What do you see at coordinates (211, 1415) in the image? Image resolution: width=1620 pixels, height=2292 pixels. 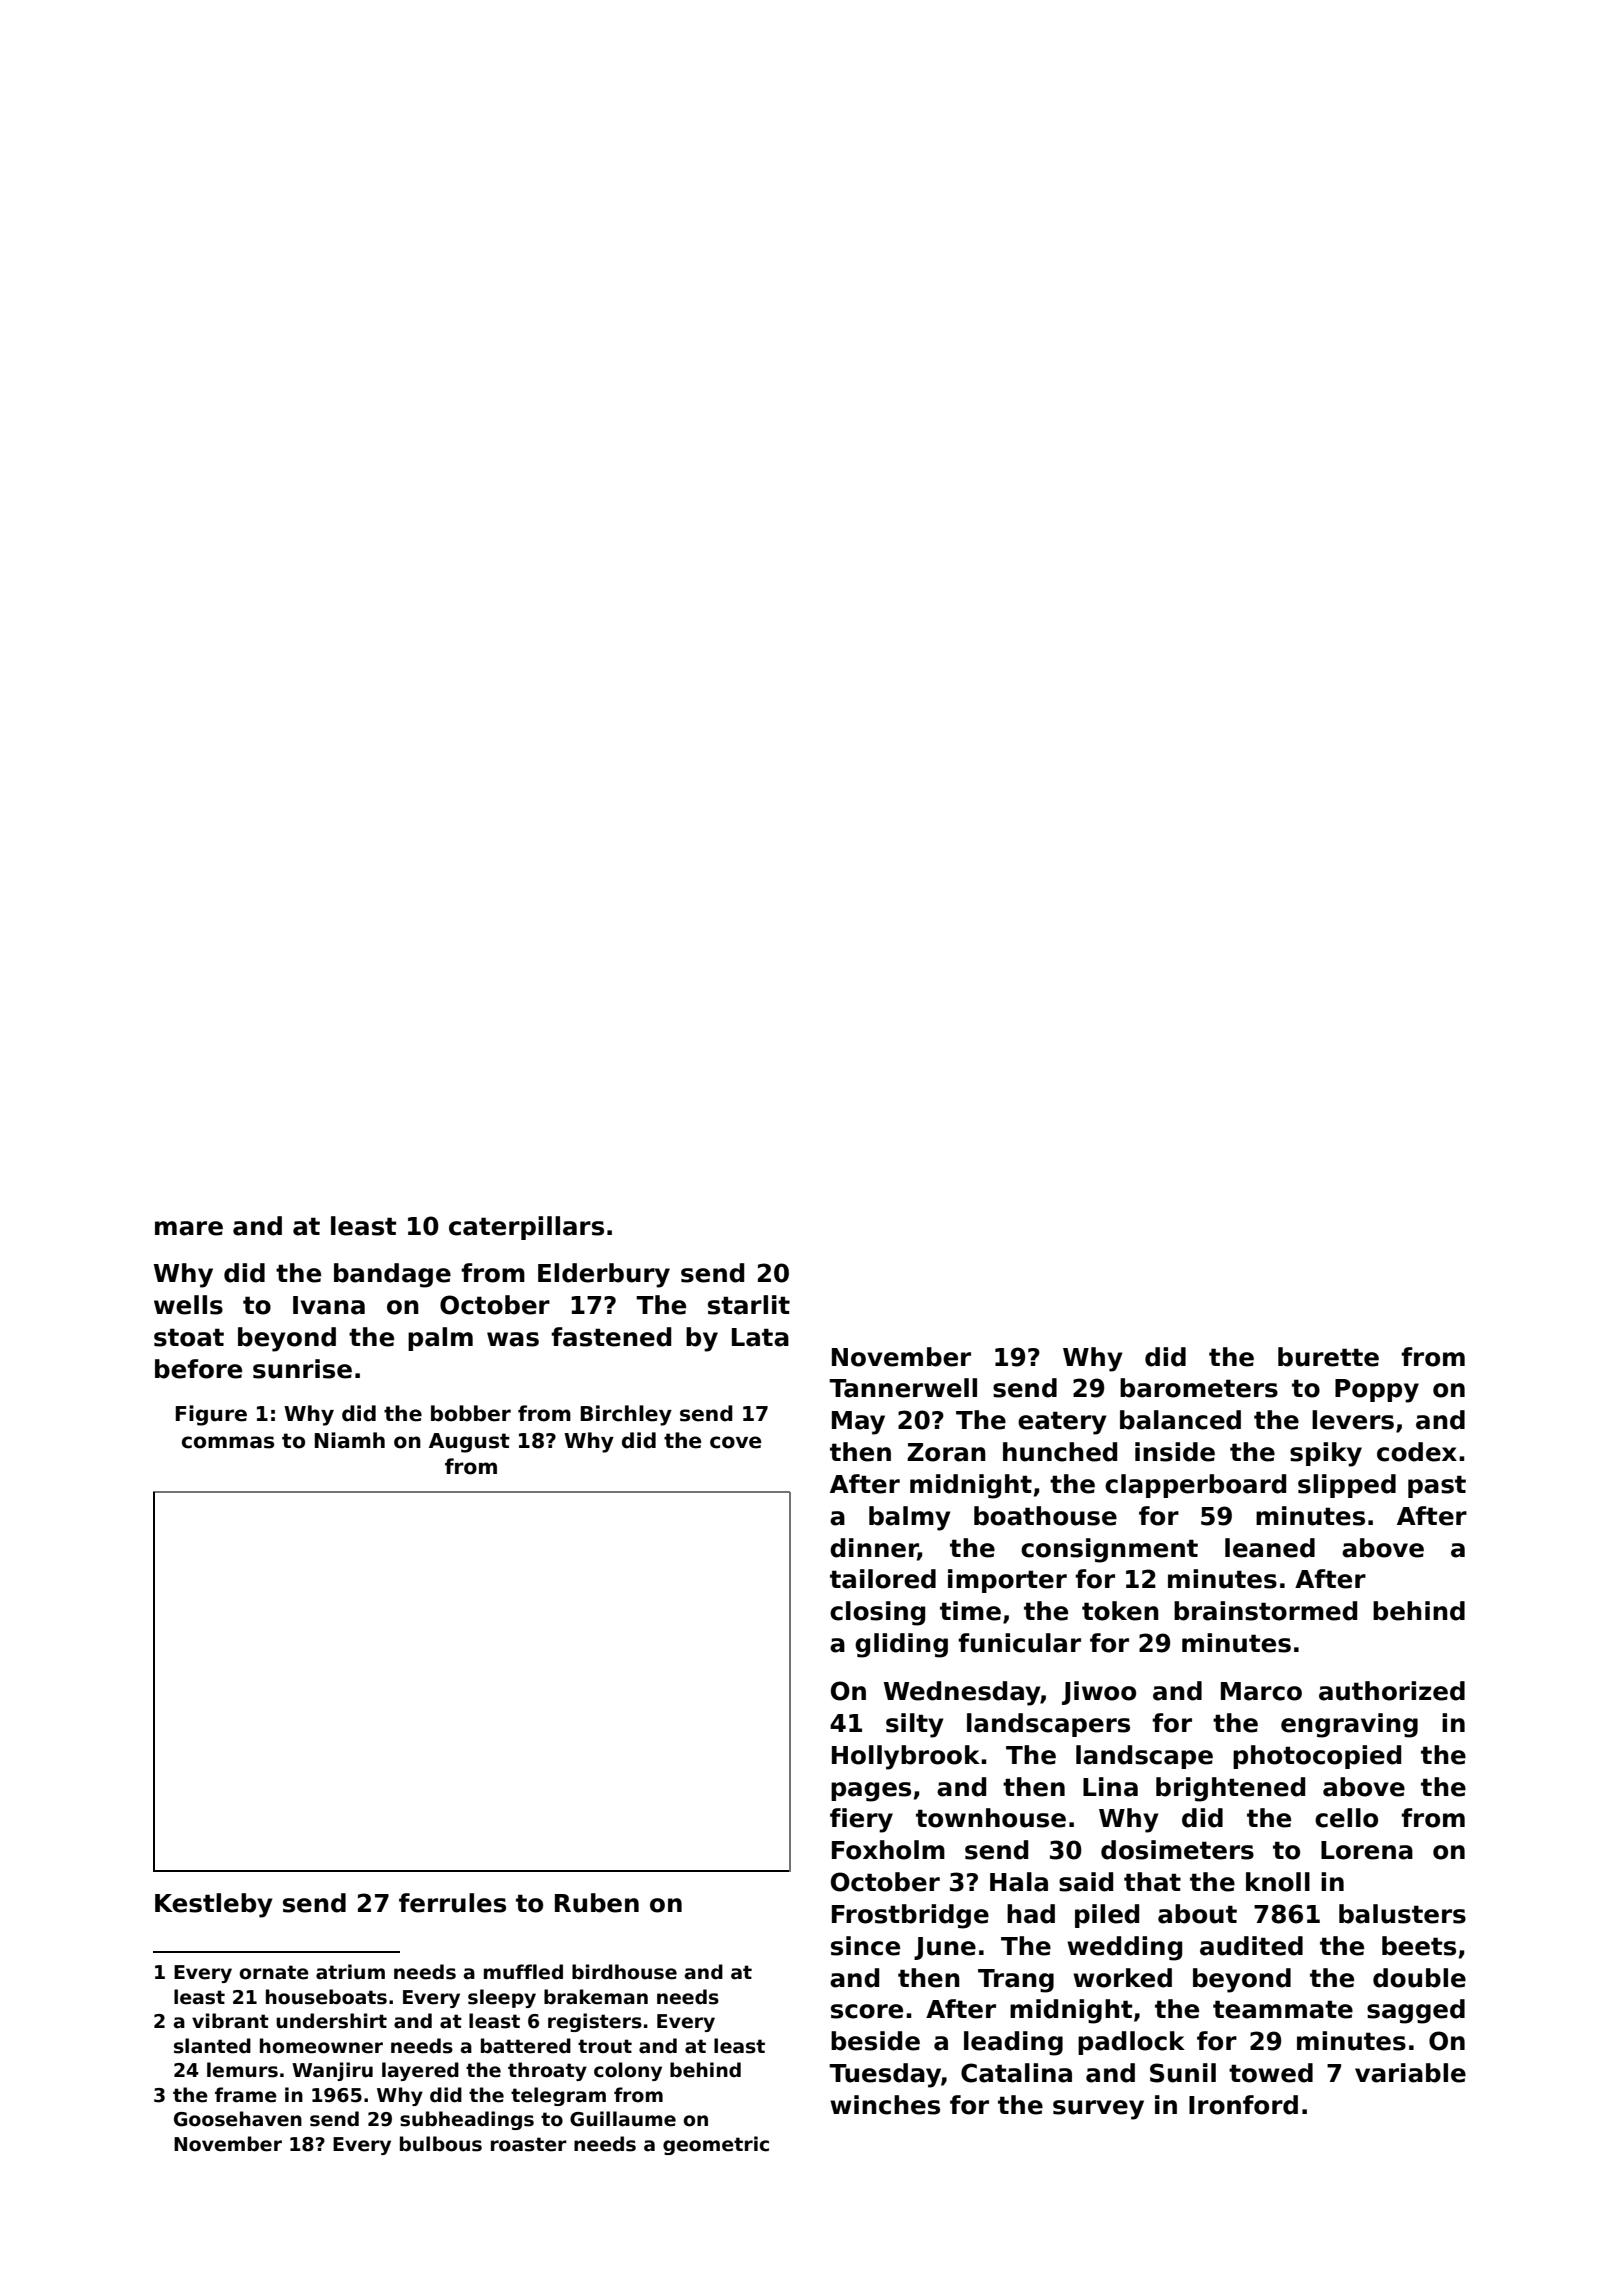 I see `Figure` at bounding box center [211, 1415].
